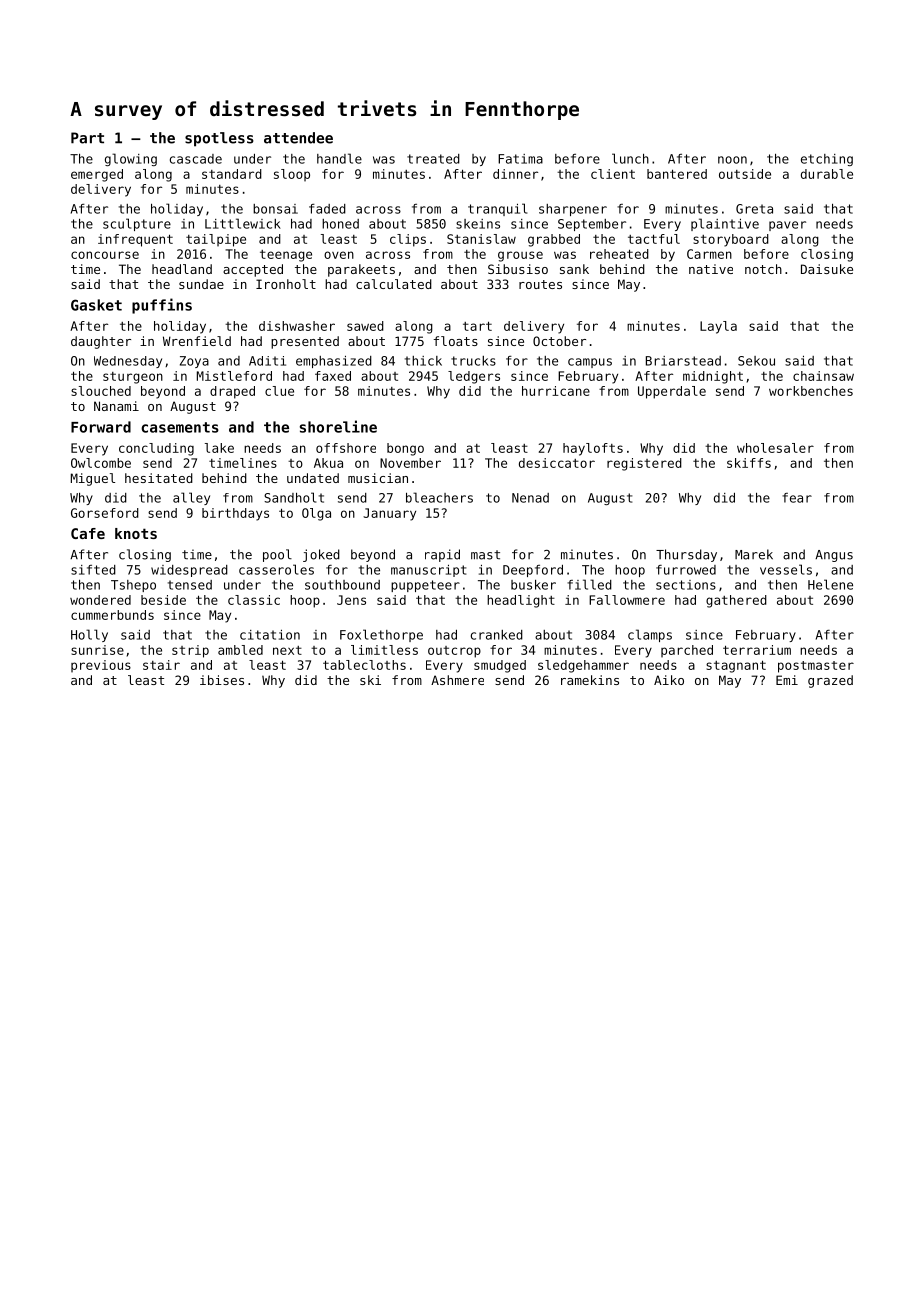  I want to click on widespread, so click(189, 571).
